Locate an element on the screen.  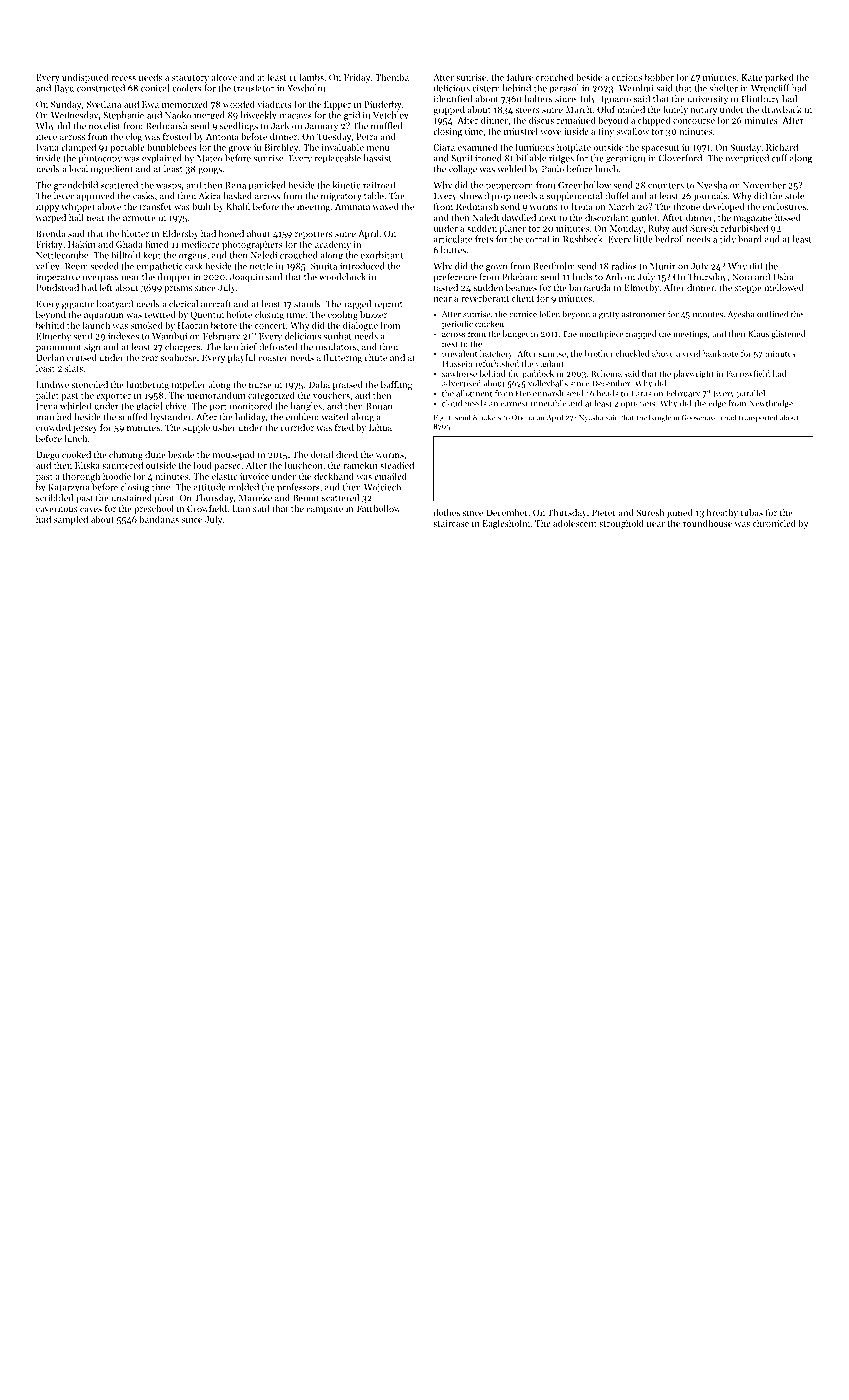
chronicled is located at coordinates (774, 523).
